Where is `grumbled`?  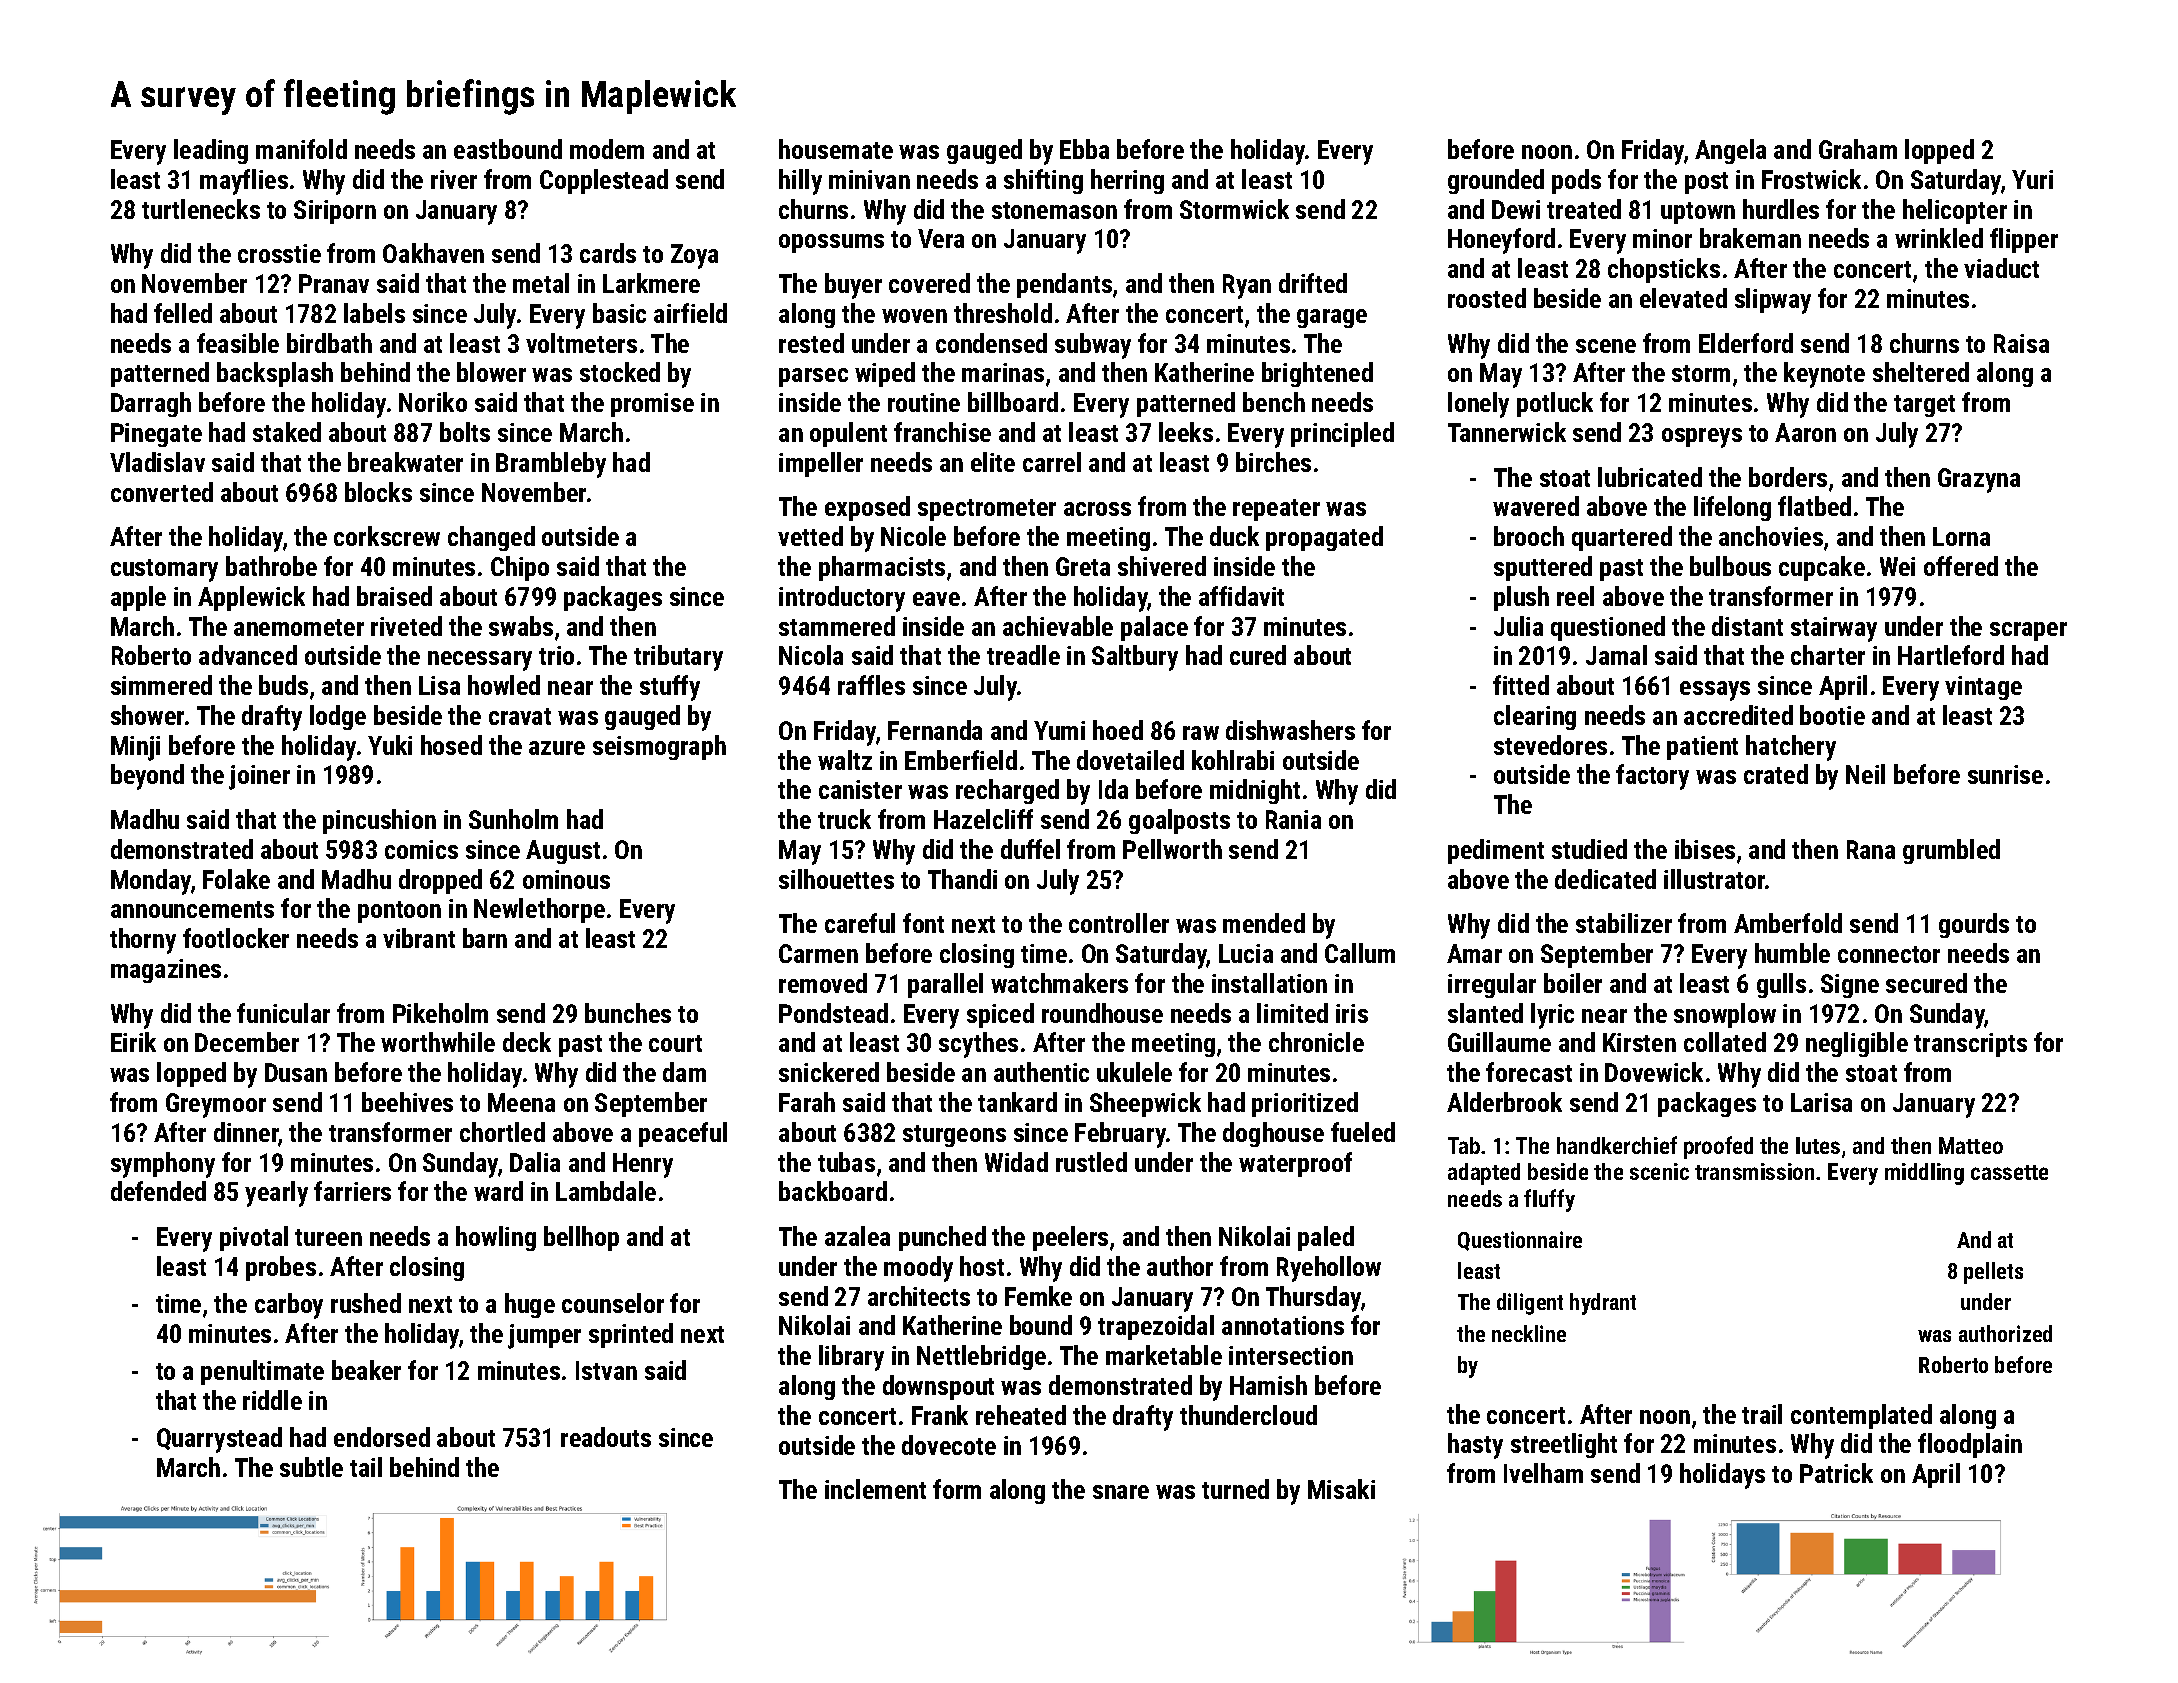
grumbled is located at coordinates (1951, 851).
